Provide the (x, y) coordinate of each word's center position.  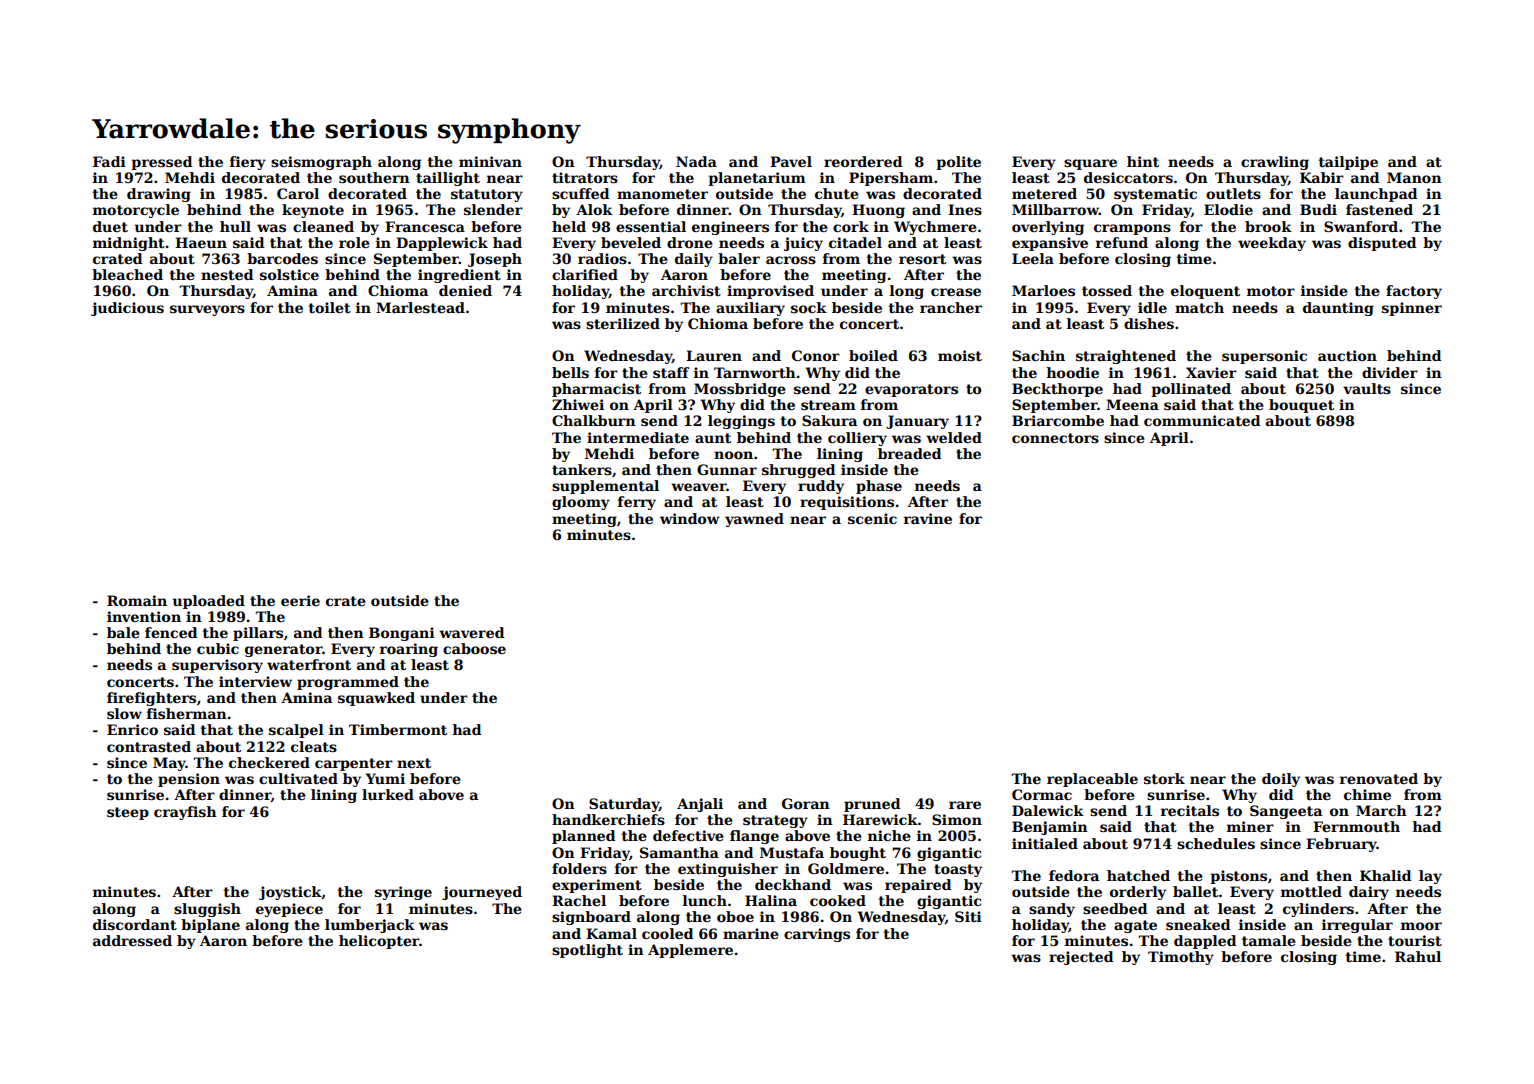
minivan (490, 161)
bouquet (1301, 406)
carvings (817, 935)
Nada (696, 161)
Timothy (1181, 958)
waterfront (309, 664)
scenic (872, 518)
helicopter (379, 942)
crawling (1275, 163)
